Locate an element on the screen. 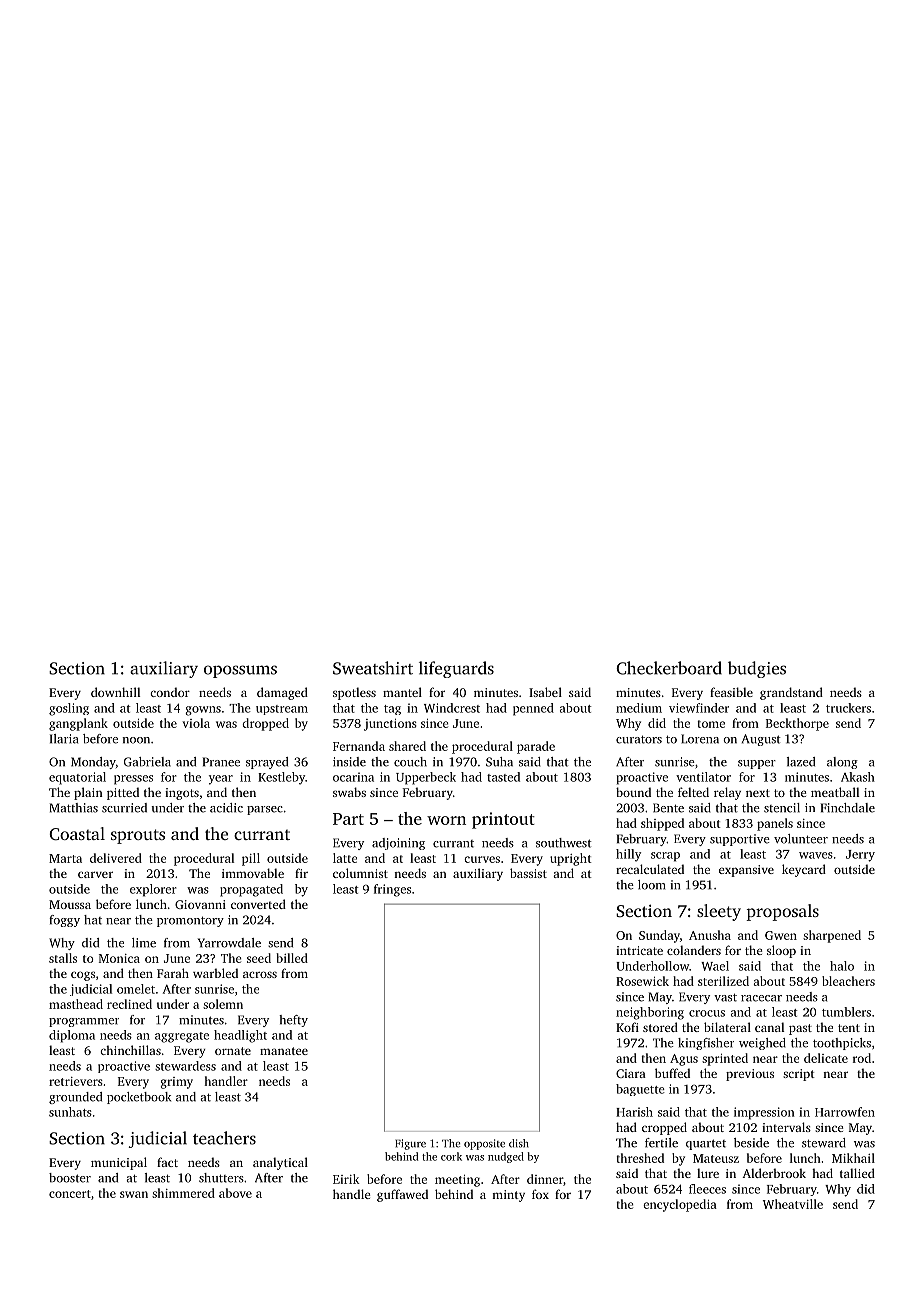 The width and height of the screenshot is (924, 1308). bassist is located at coordinates (528, 873).
